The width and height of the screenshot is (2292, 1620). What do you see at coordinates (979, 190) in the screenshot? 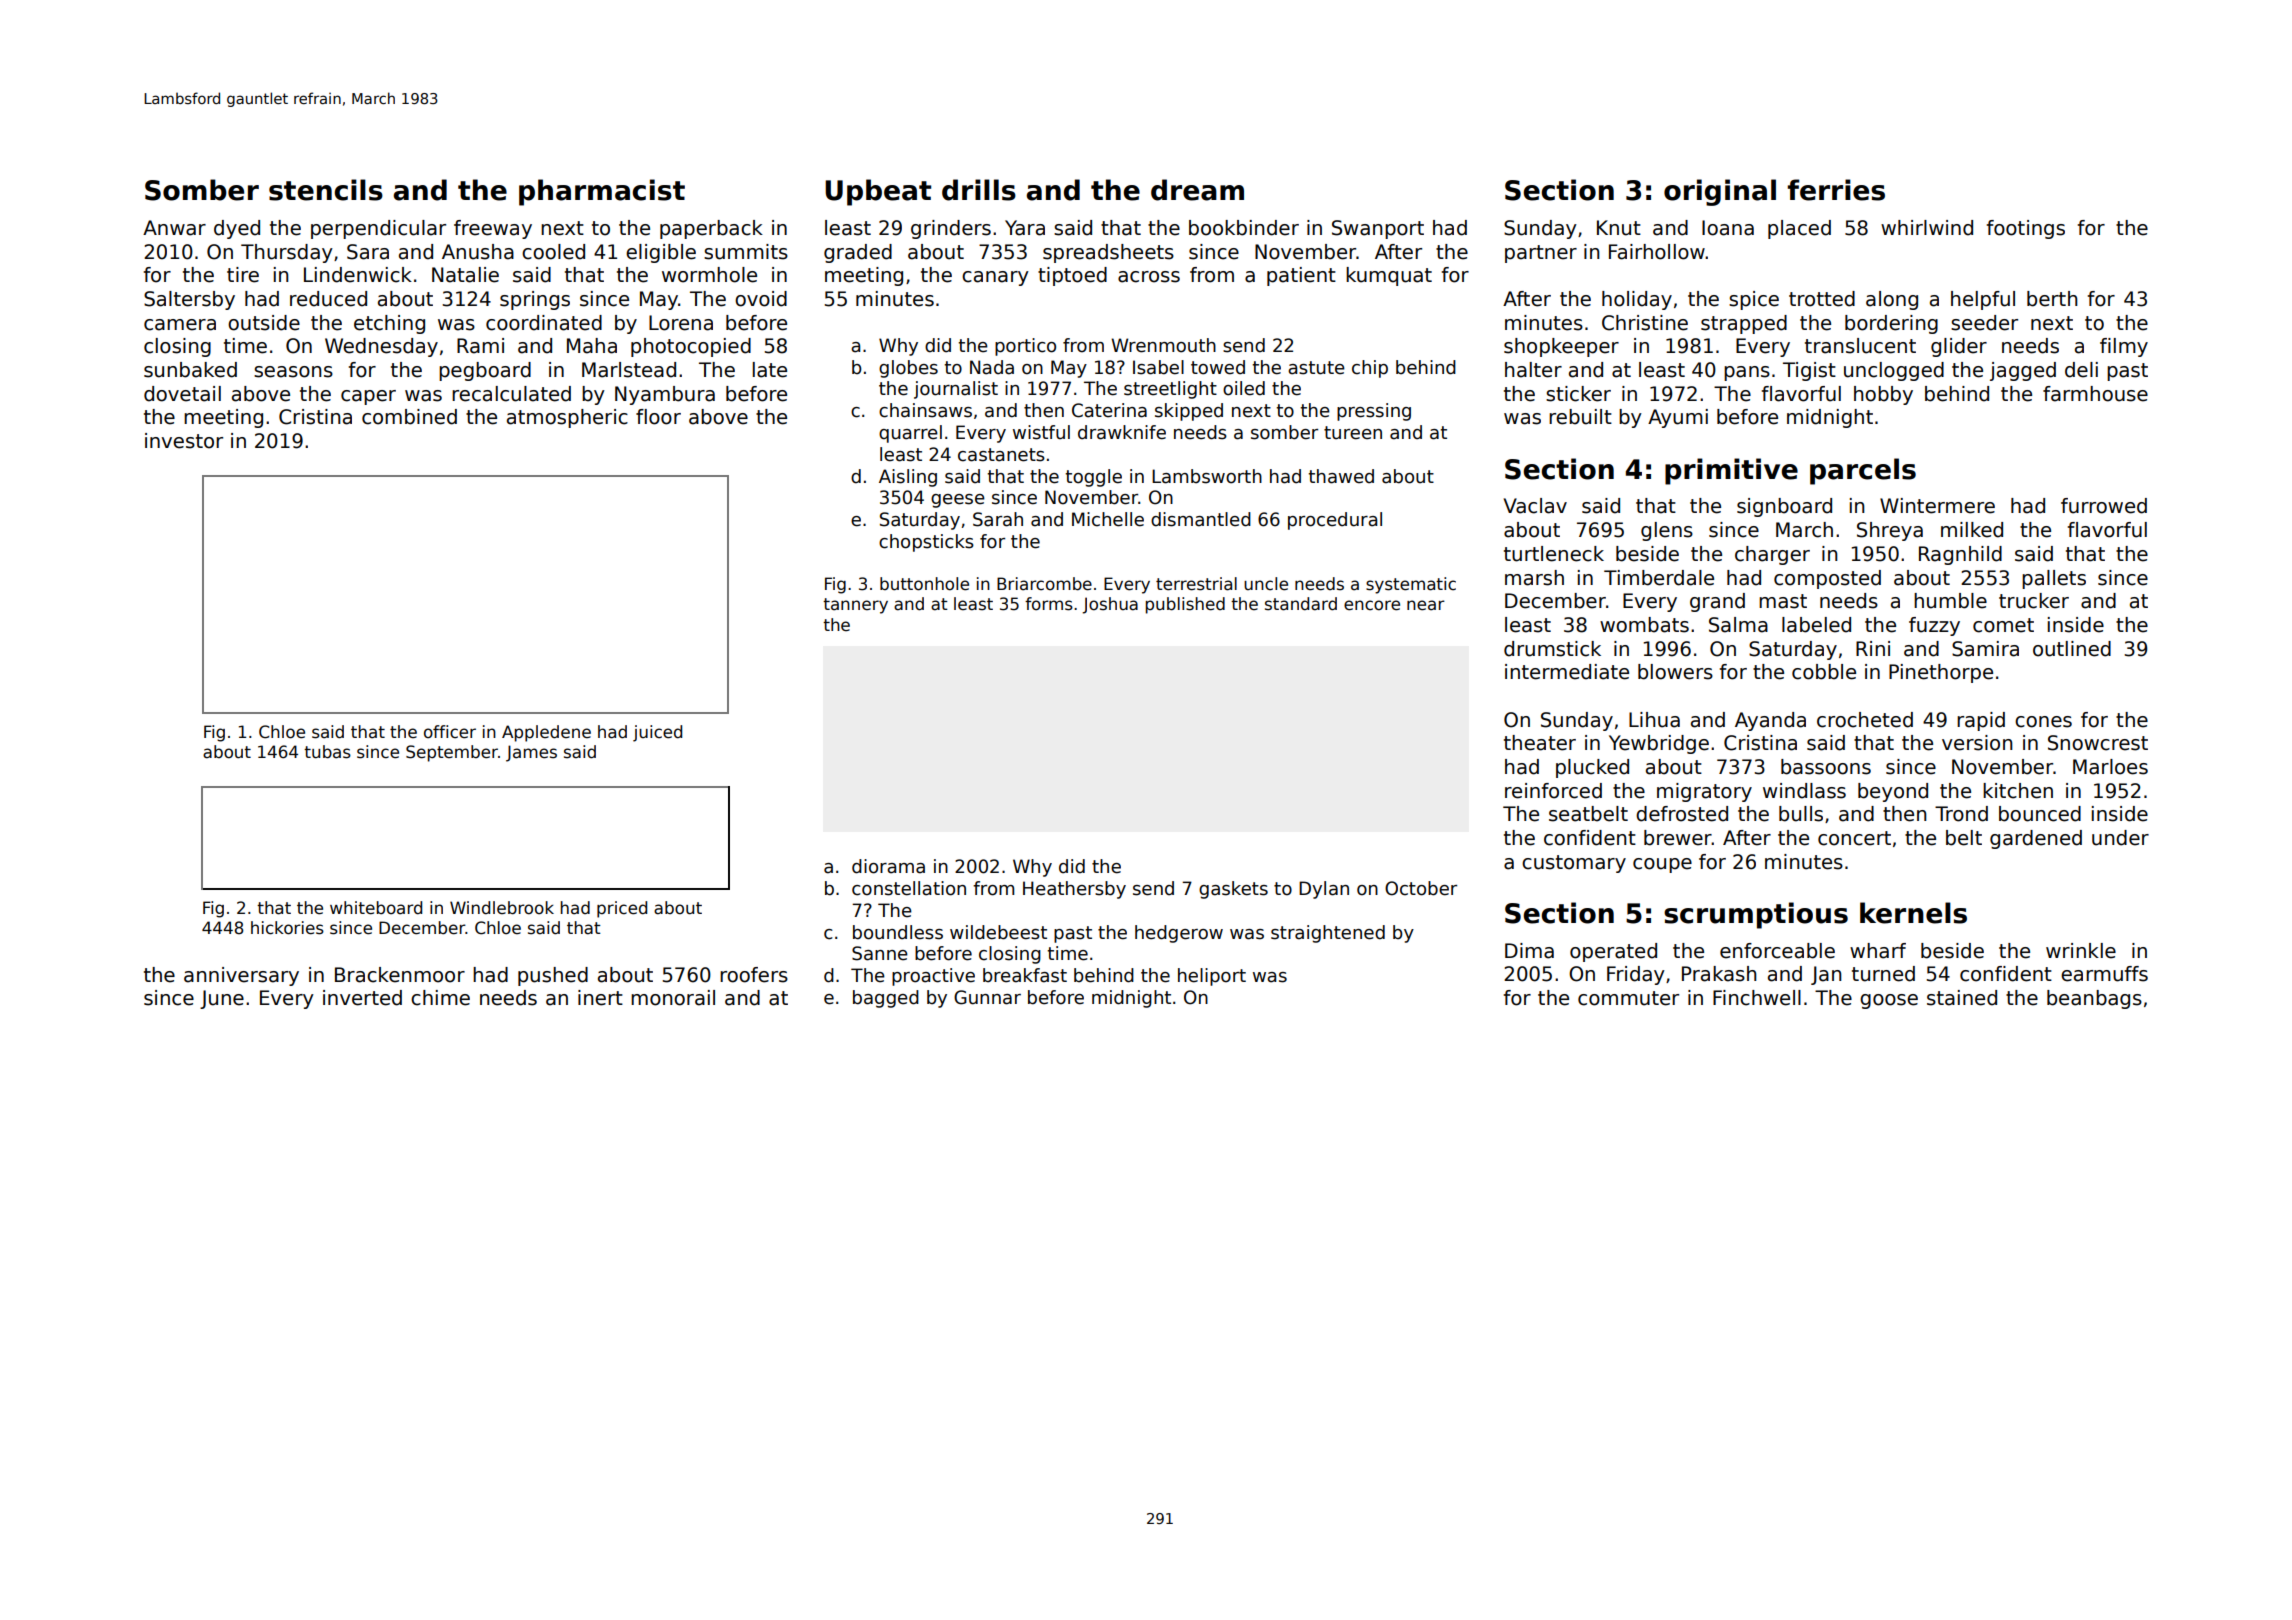
I see `drills` at bounding box center [979, 190].
